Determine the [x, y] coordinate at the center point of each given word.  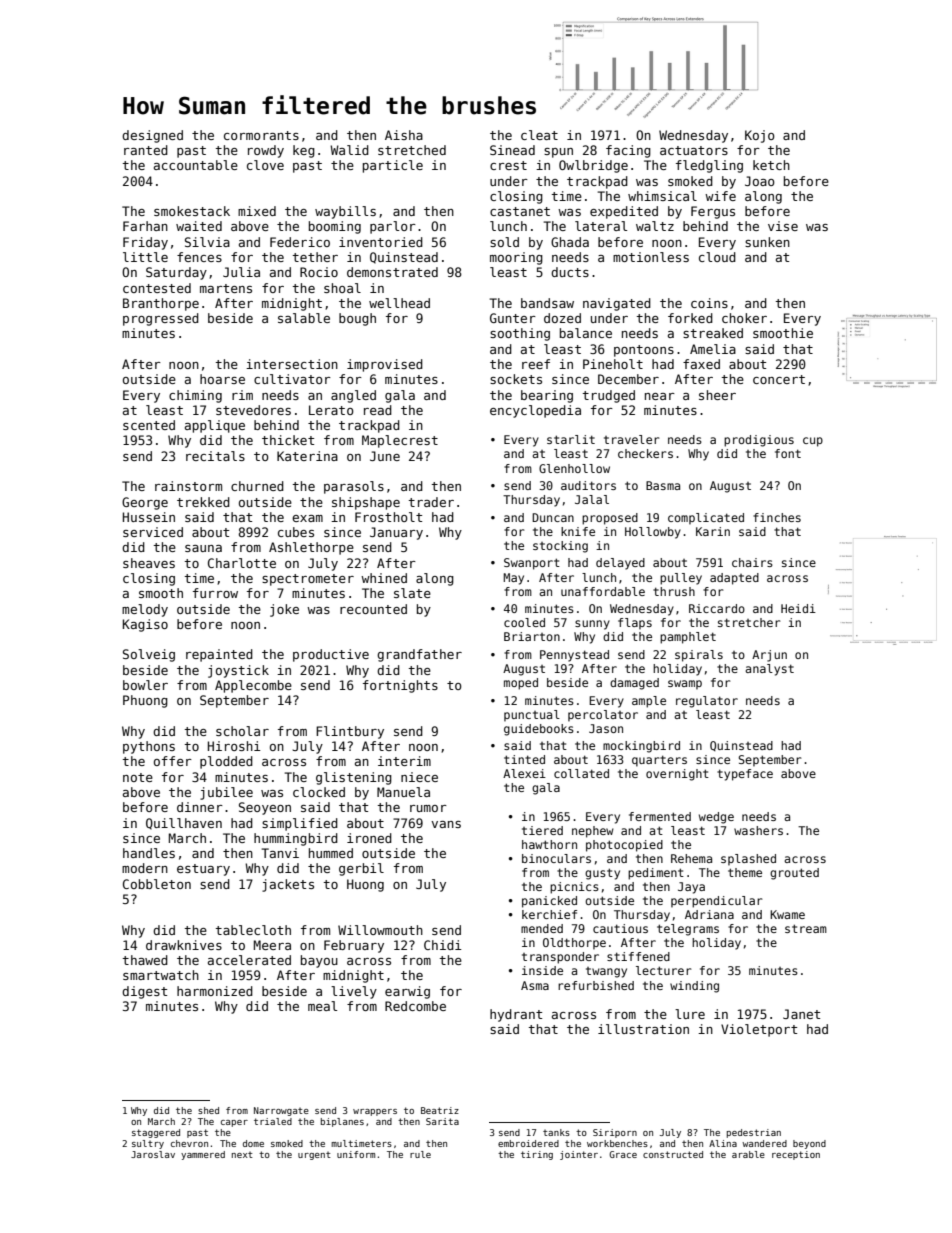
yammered [203, 1155]
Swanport [532, 564]
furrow [215, 593]
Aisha [404, 135]
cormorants [261, 135]
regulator [707, 702]
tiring [537, 1155]
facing [628, 151]
